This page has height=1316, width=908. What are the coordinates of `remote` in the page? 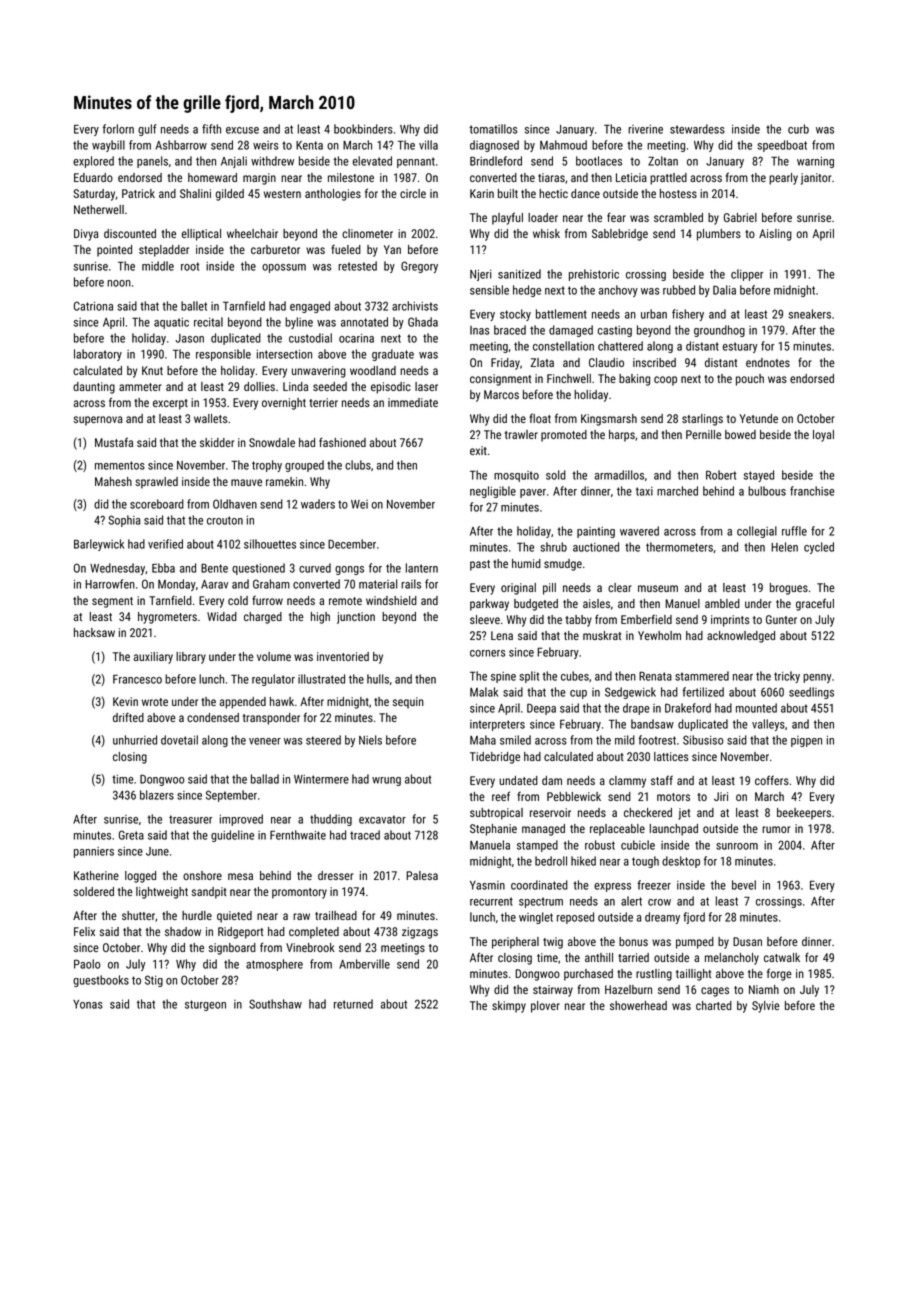 It's located at (345, 601).
